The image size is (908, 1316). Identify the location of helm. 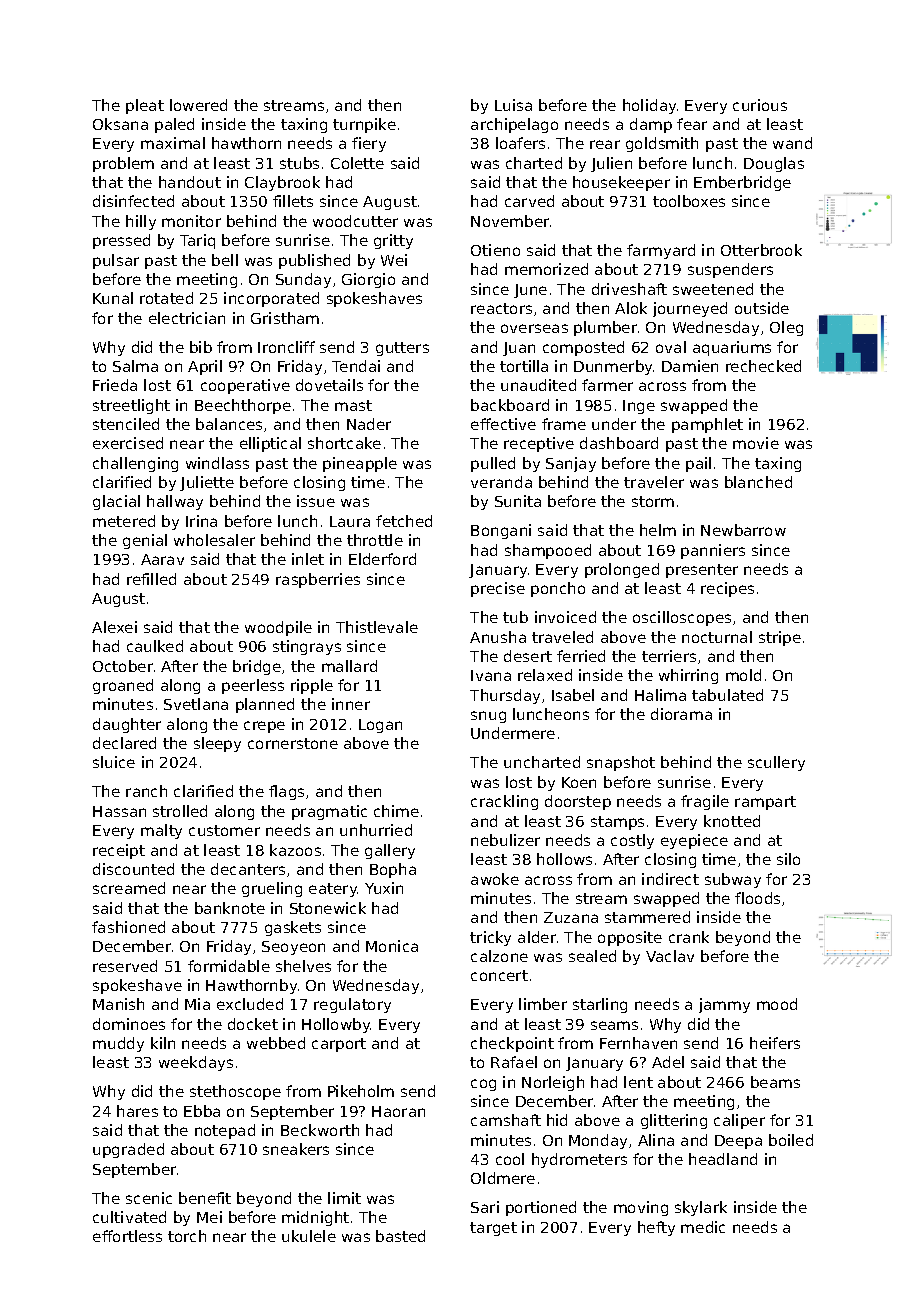
(658, 530).
